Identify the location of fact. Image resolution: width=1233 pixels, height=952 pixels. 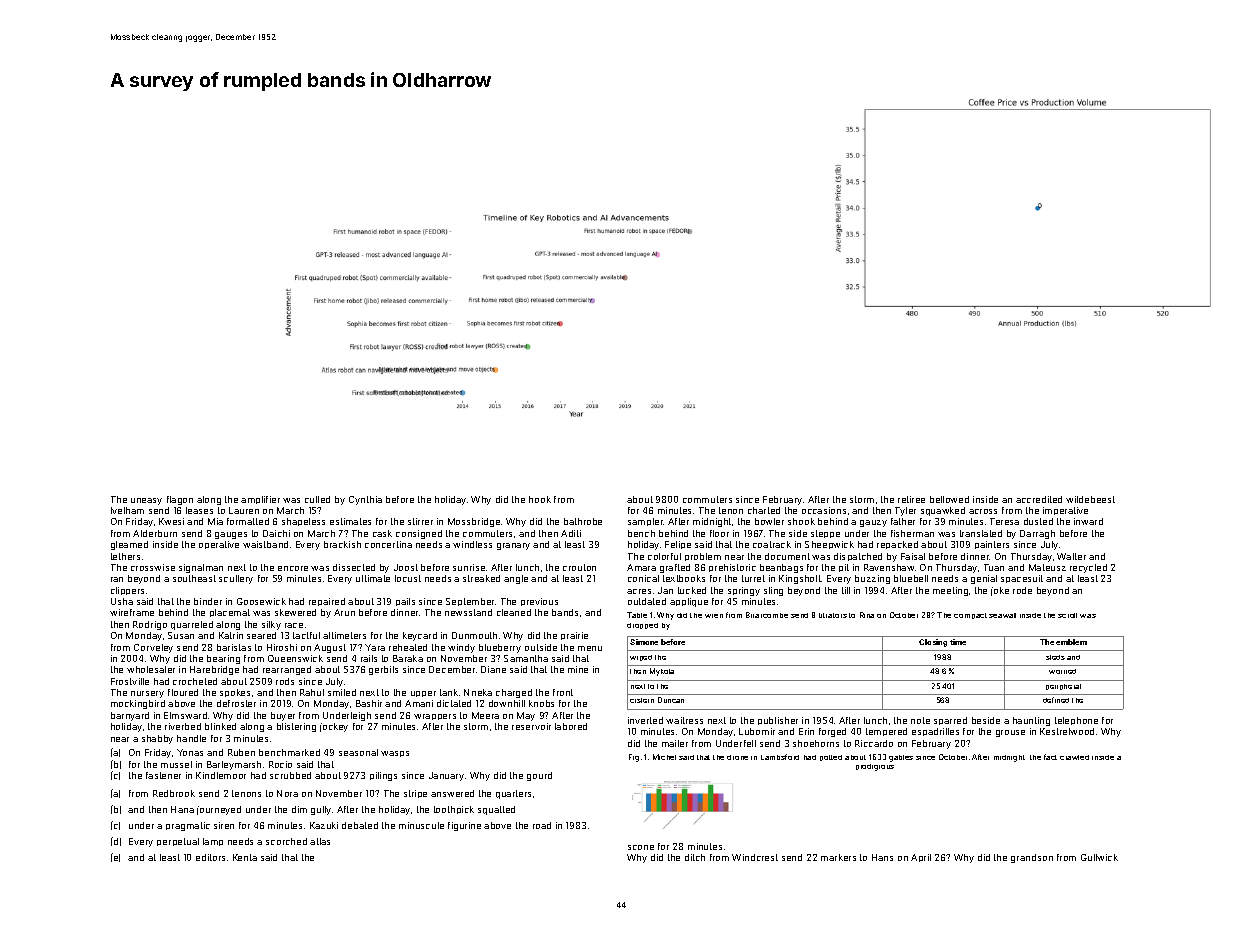
(1050, 757).
